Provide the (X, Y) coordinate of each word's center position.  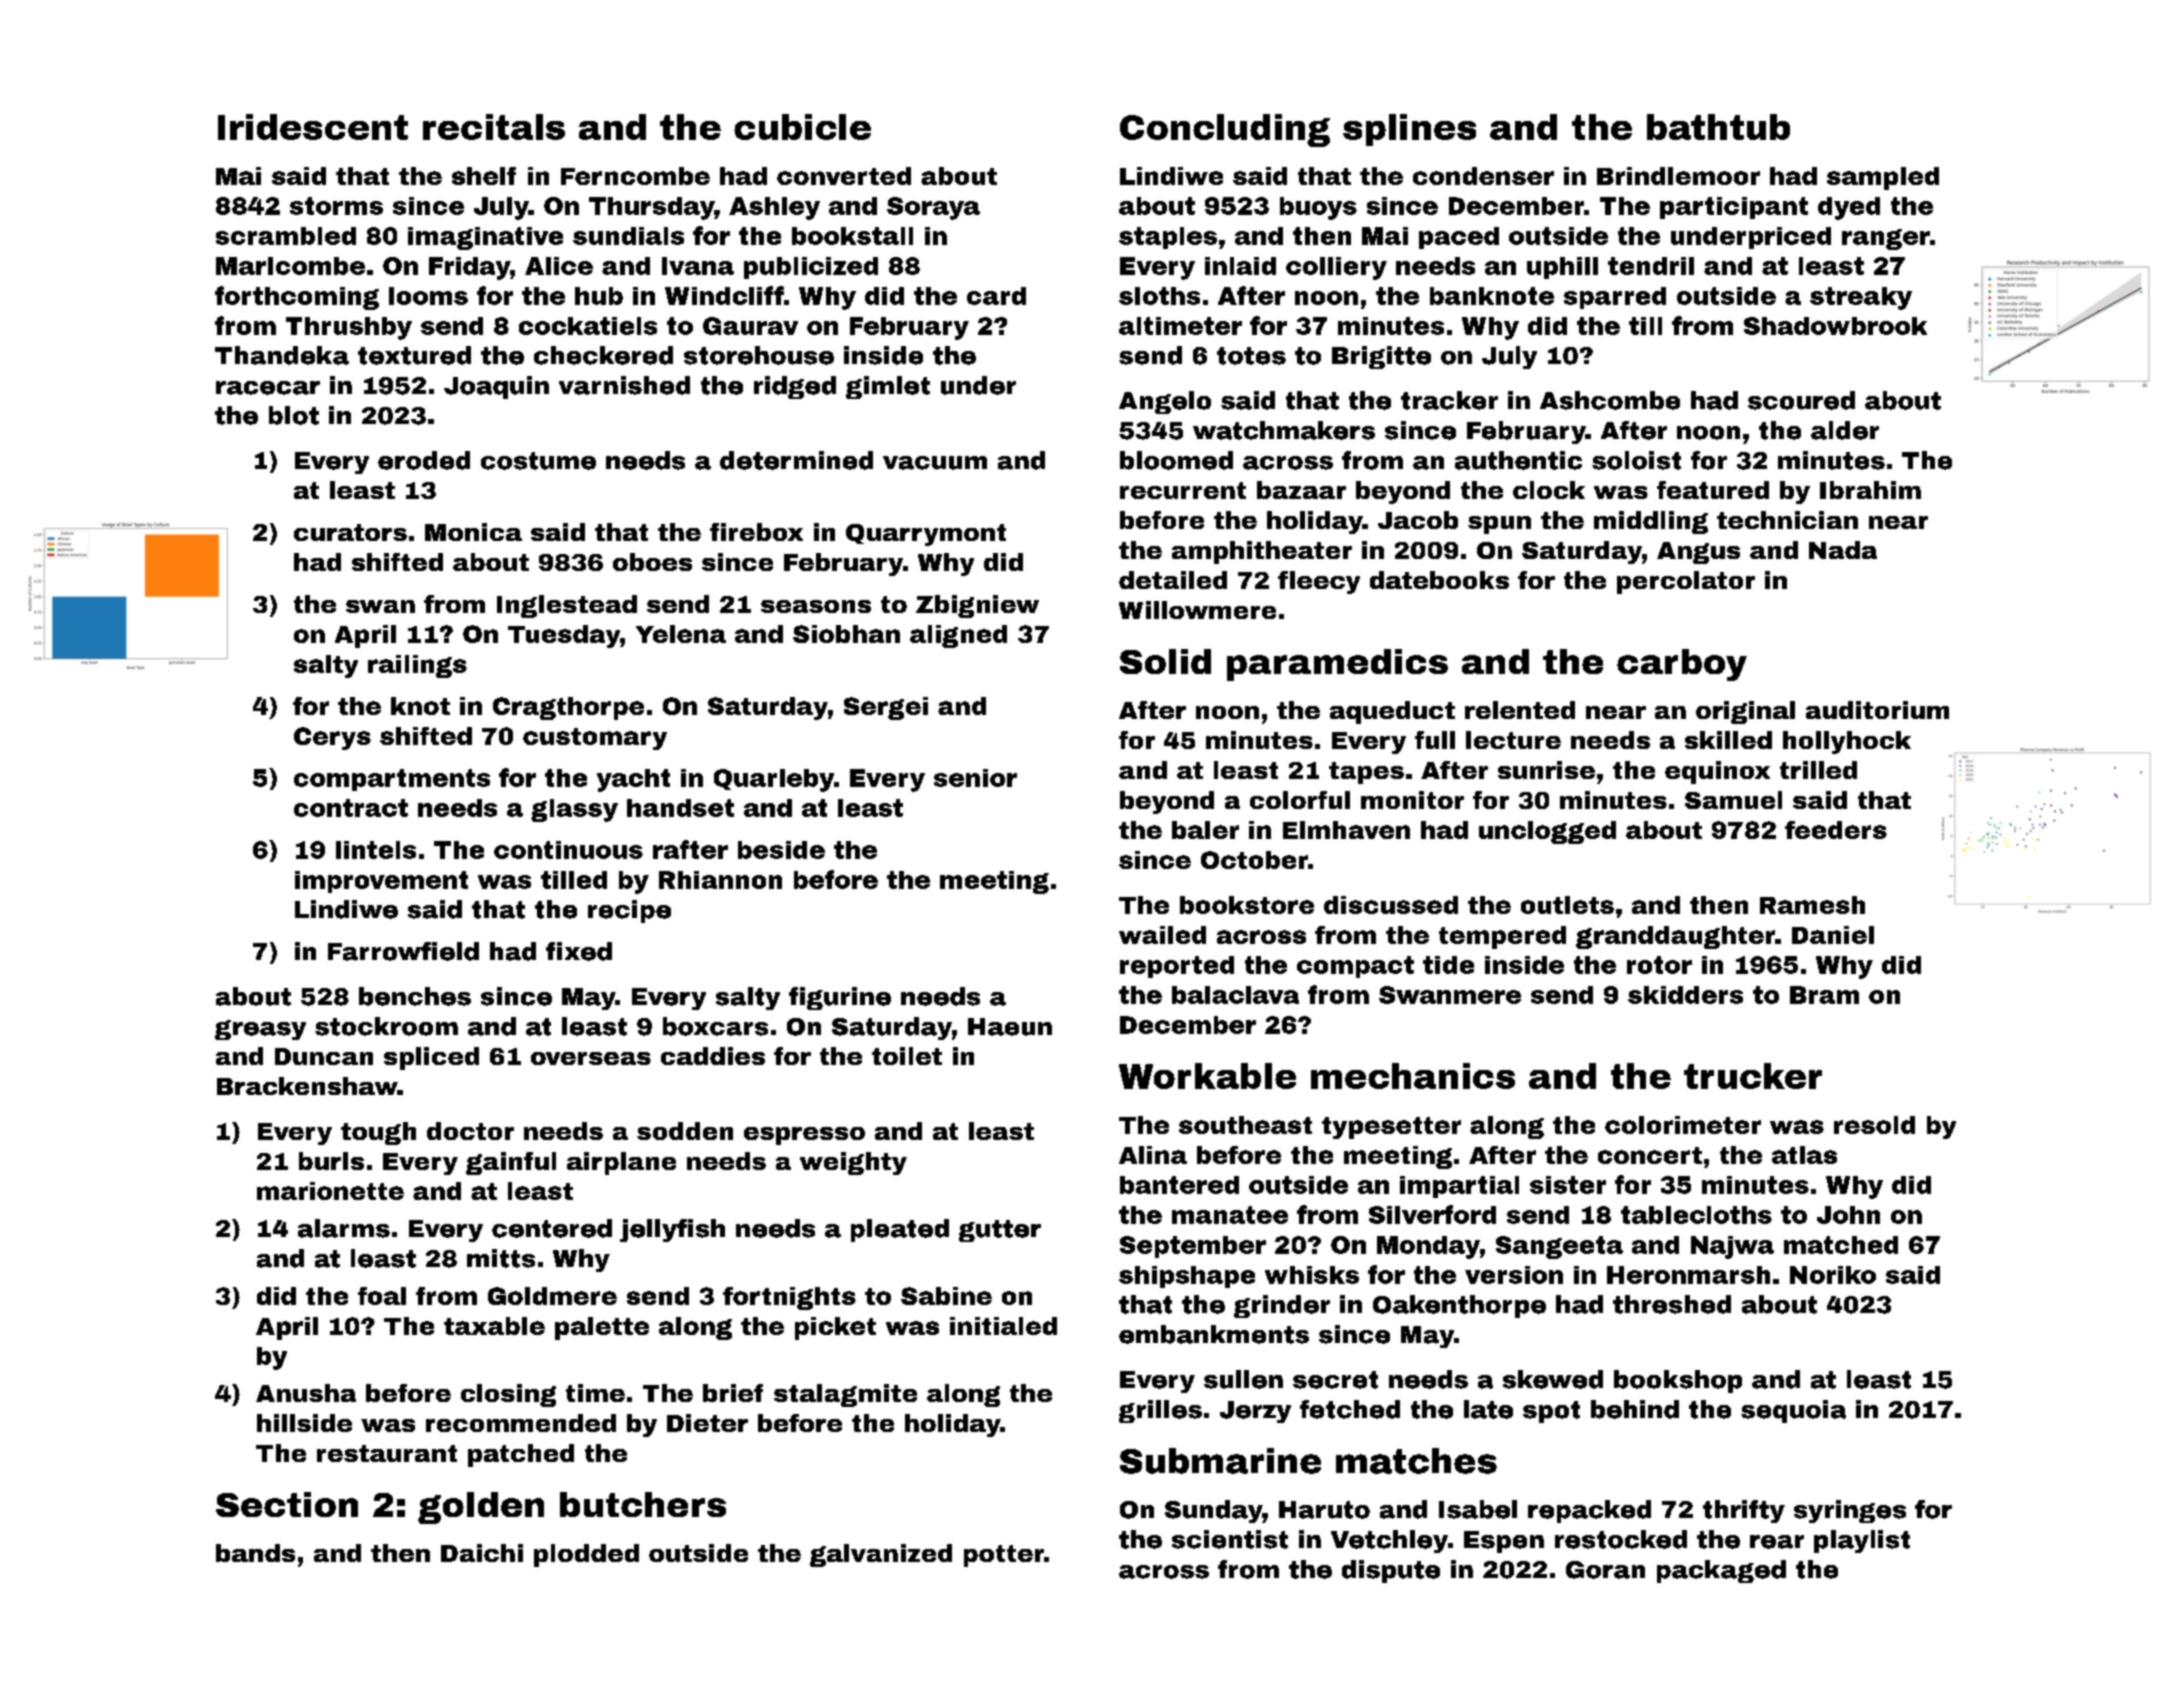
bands (255, 1553)
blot (294, 415)
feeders (1836, 830)
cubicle (802, 127)
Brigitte (1381, 357)
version (1514, 1275)
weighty (853, 1163)
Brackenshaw (307, 1086)
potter (1004, 1556)
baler (1205, 830)
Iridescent (313, 127)
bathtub (1718, 127)
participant (1734, 208)
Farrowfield (403, 951)
